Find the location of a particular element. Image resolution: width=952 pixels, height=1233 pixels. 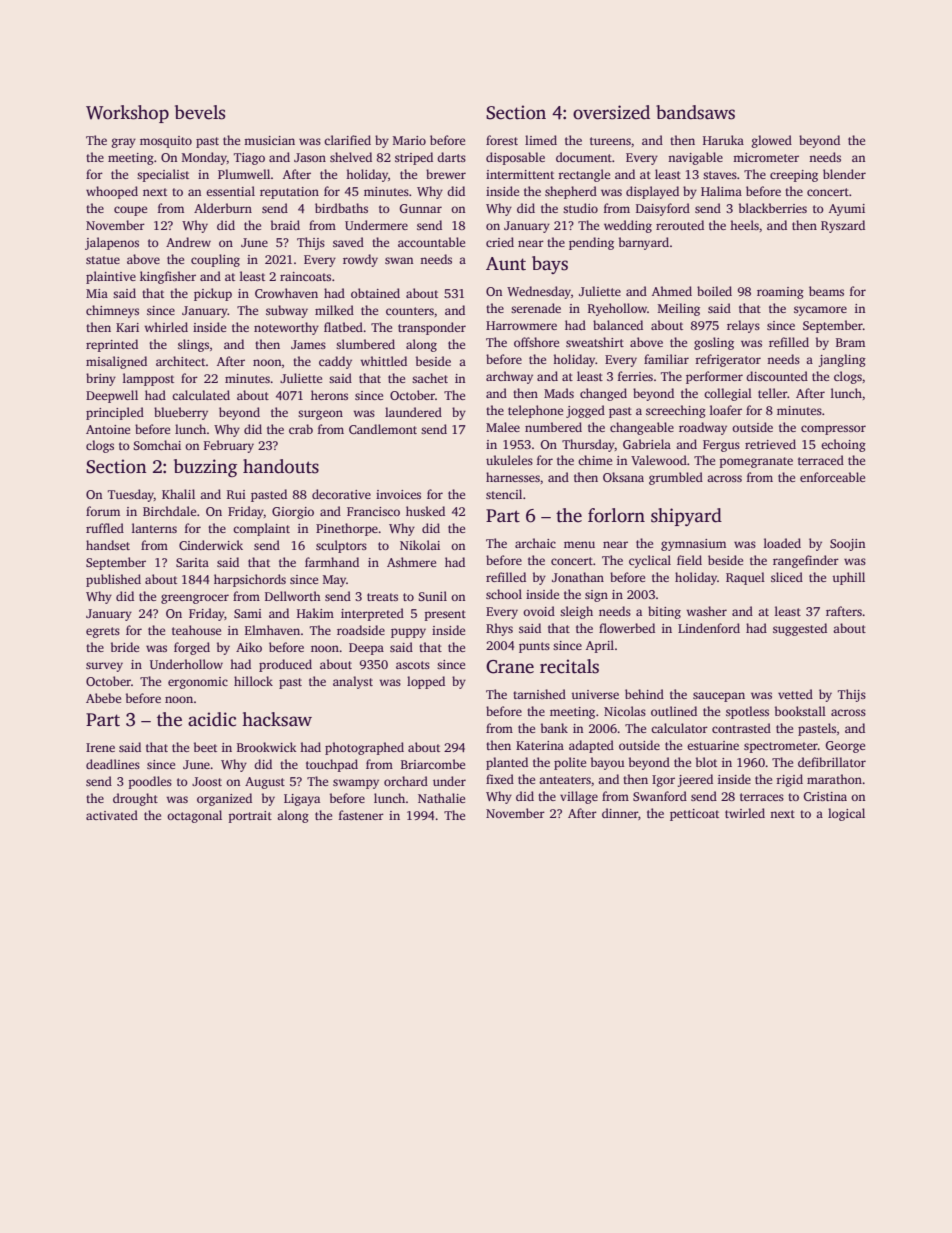

ergonomic is located at coordinates (198, 683).
